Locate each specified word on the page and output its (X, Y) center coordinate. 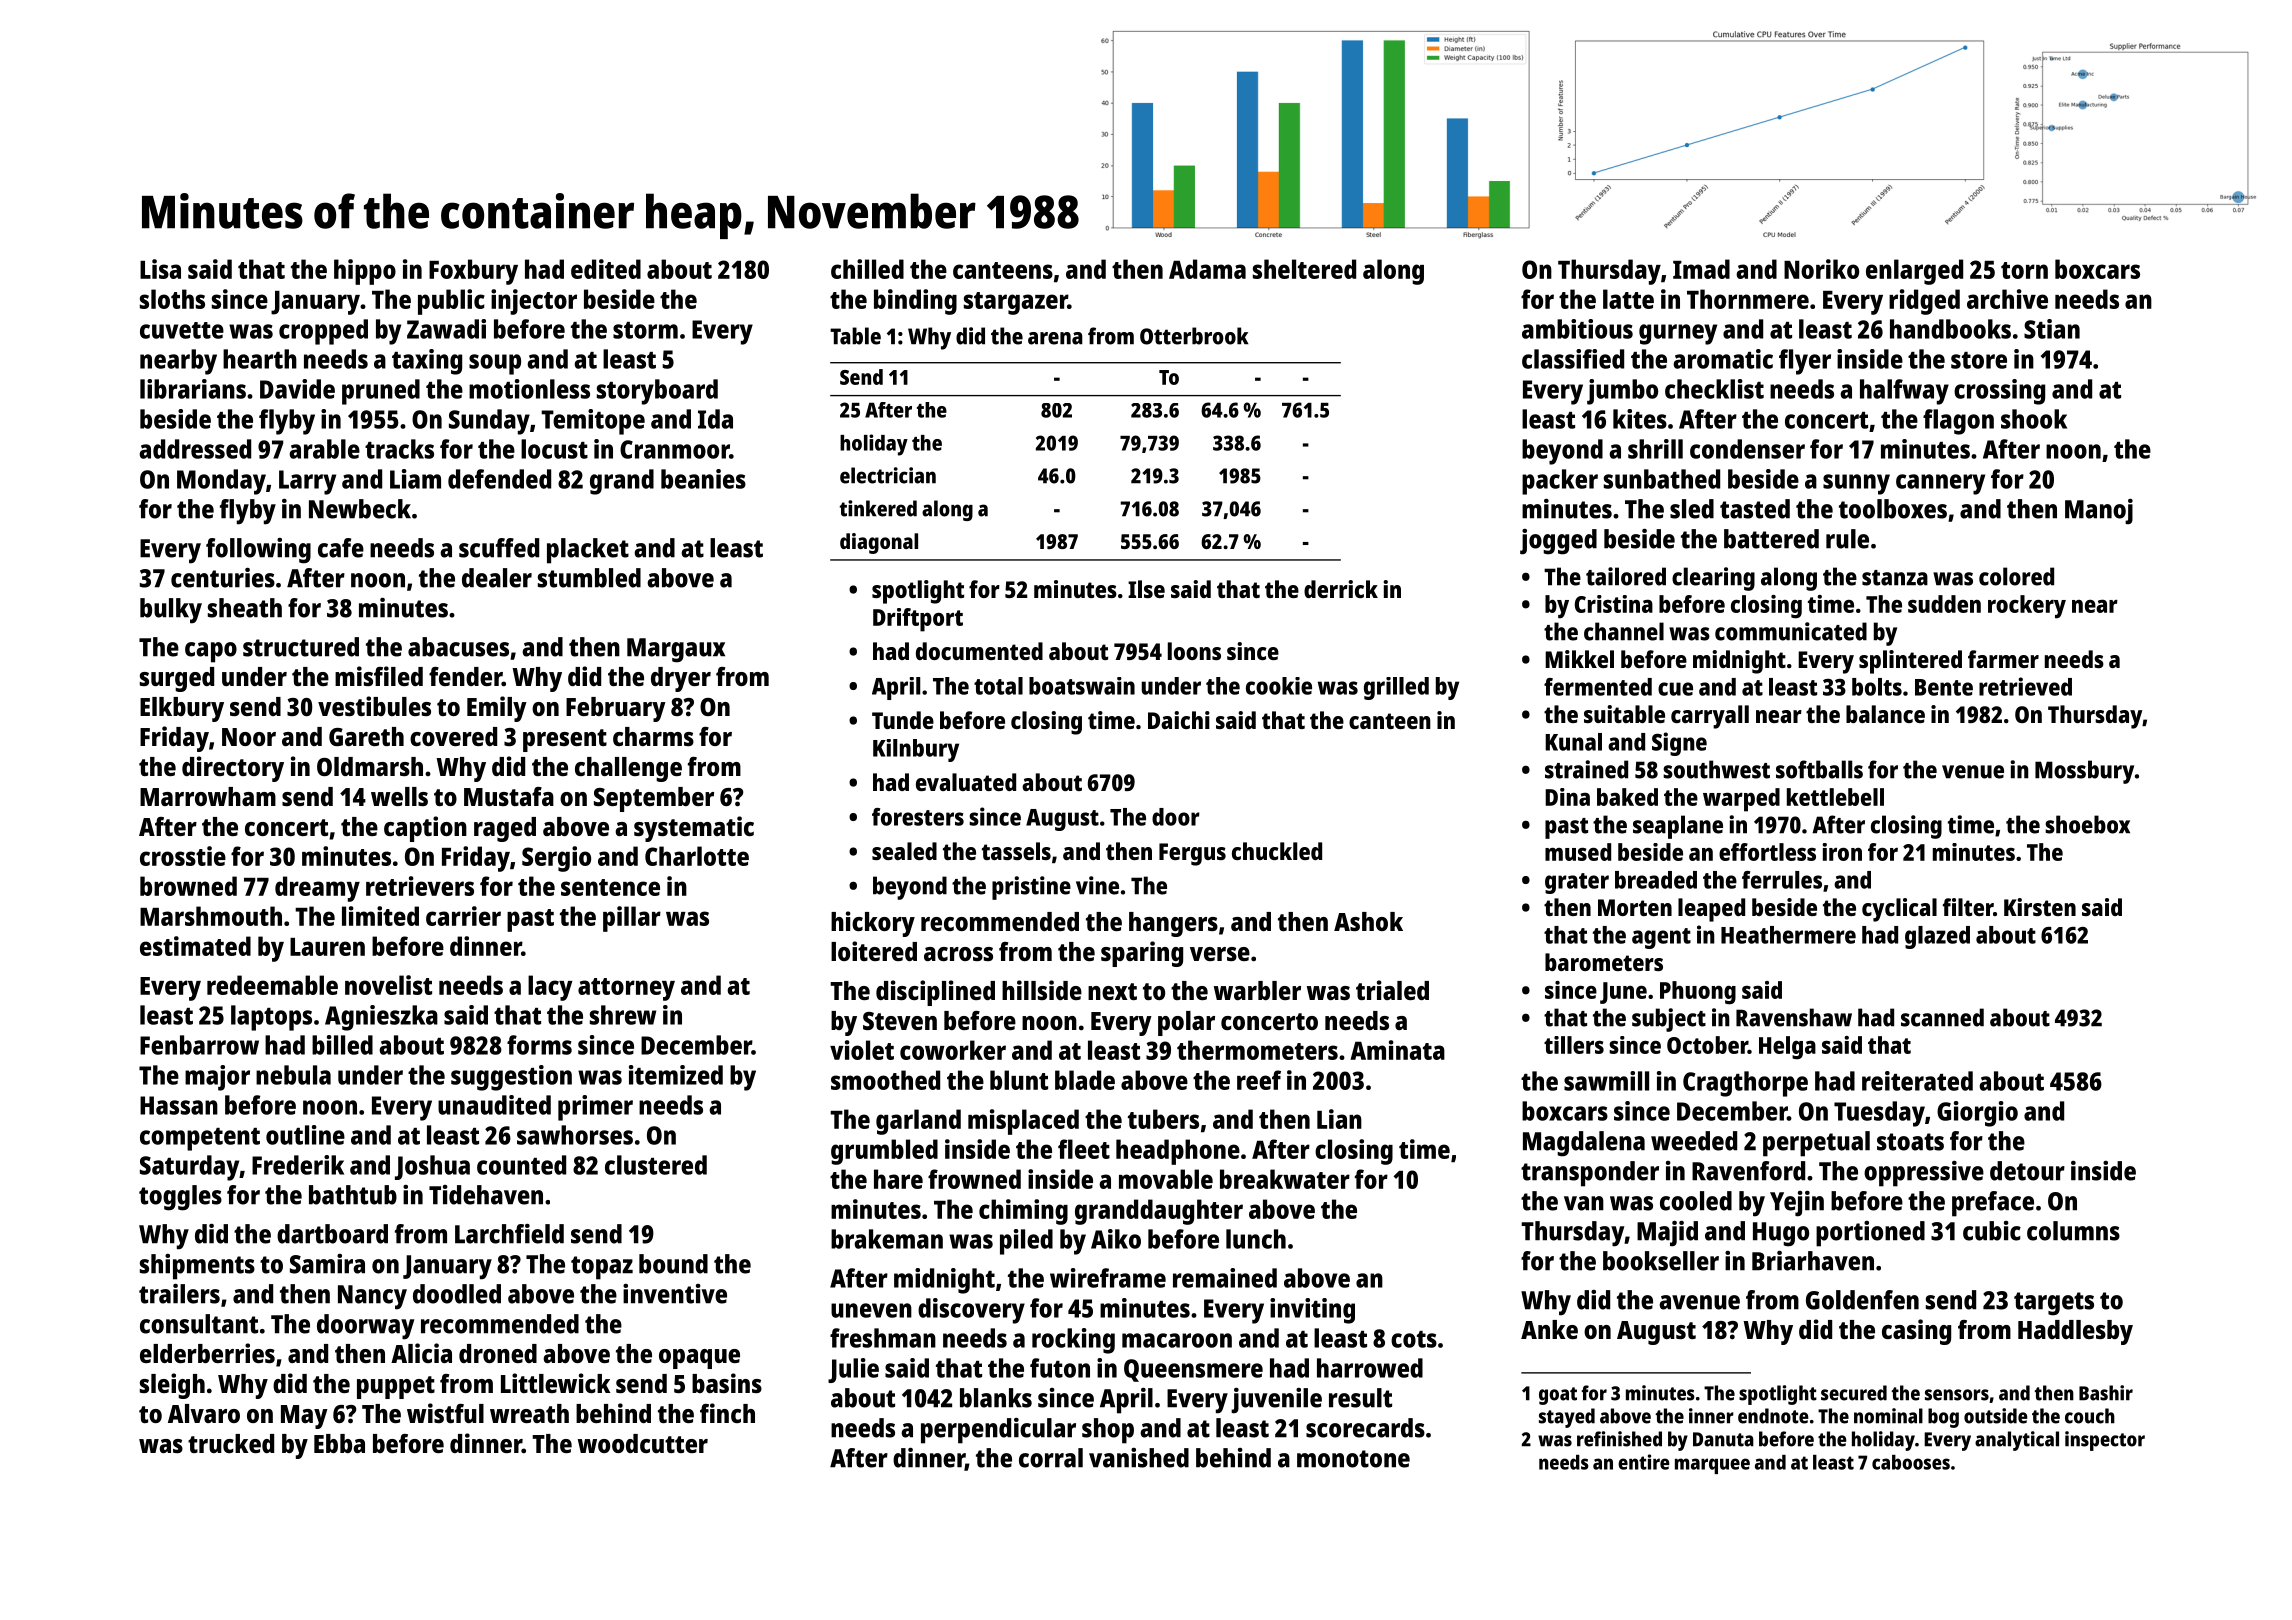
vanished (1139, 1458)
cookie (1279, 686)
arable (324, 449)
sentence (610, 887)
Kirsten (2040, 907)
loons (1194, 651)
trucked (231, 1443)
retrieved (2025, 686)
